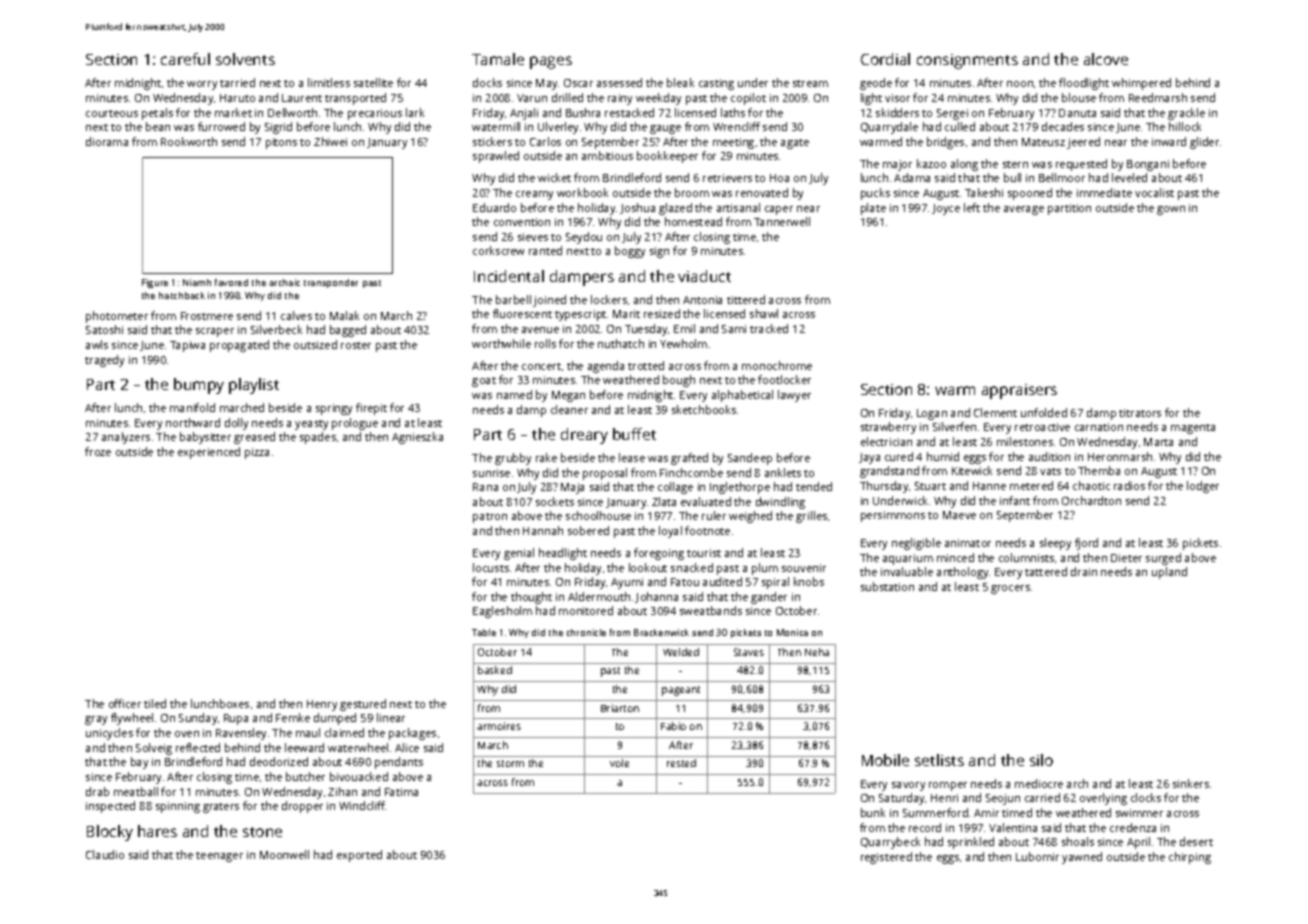  What do you see at coordinates (885, 59) in the screenshot?
I see `Cordial` at bounding box center [885, 59].
